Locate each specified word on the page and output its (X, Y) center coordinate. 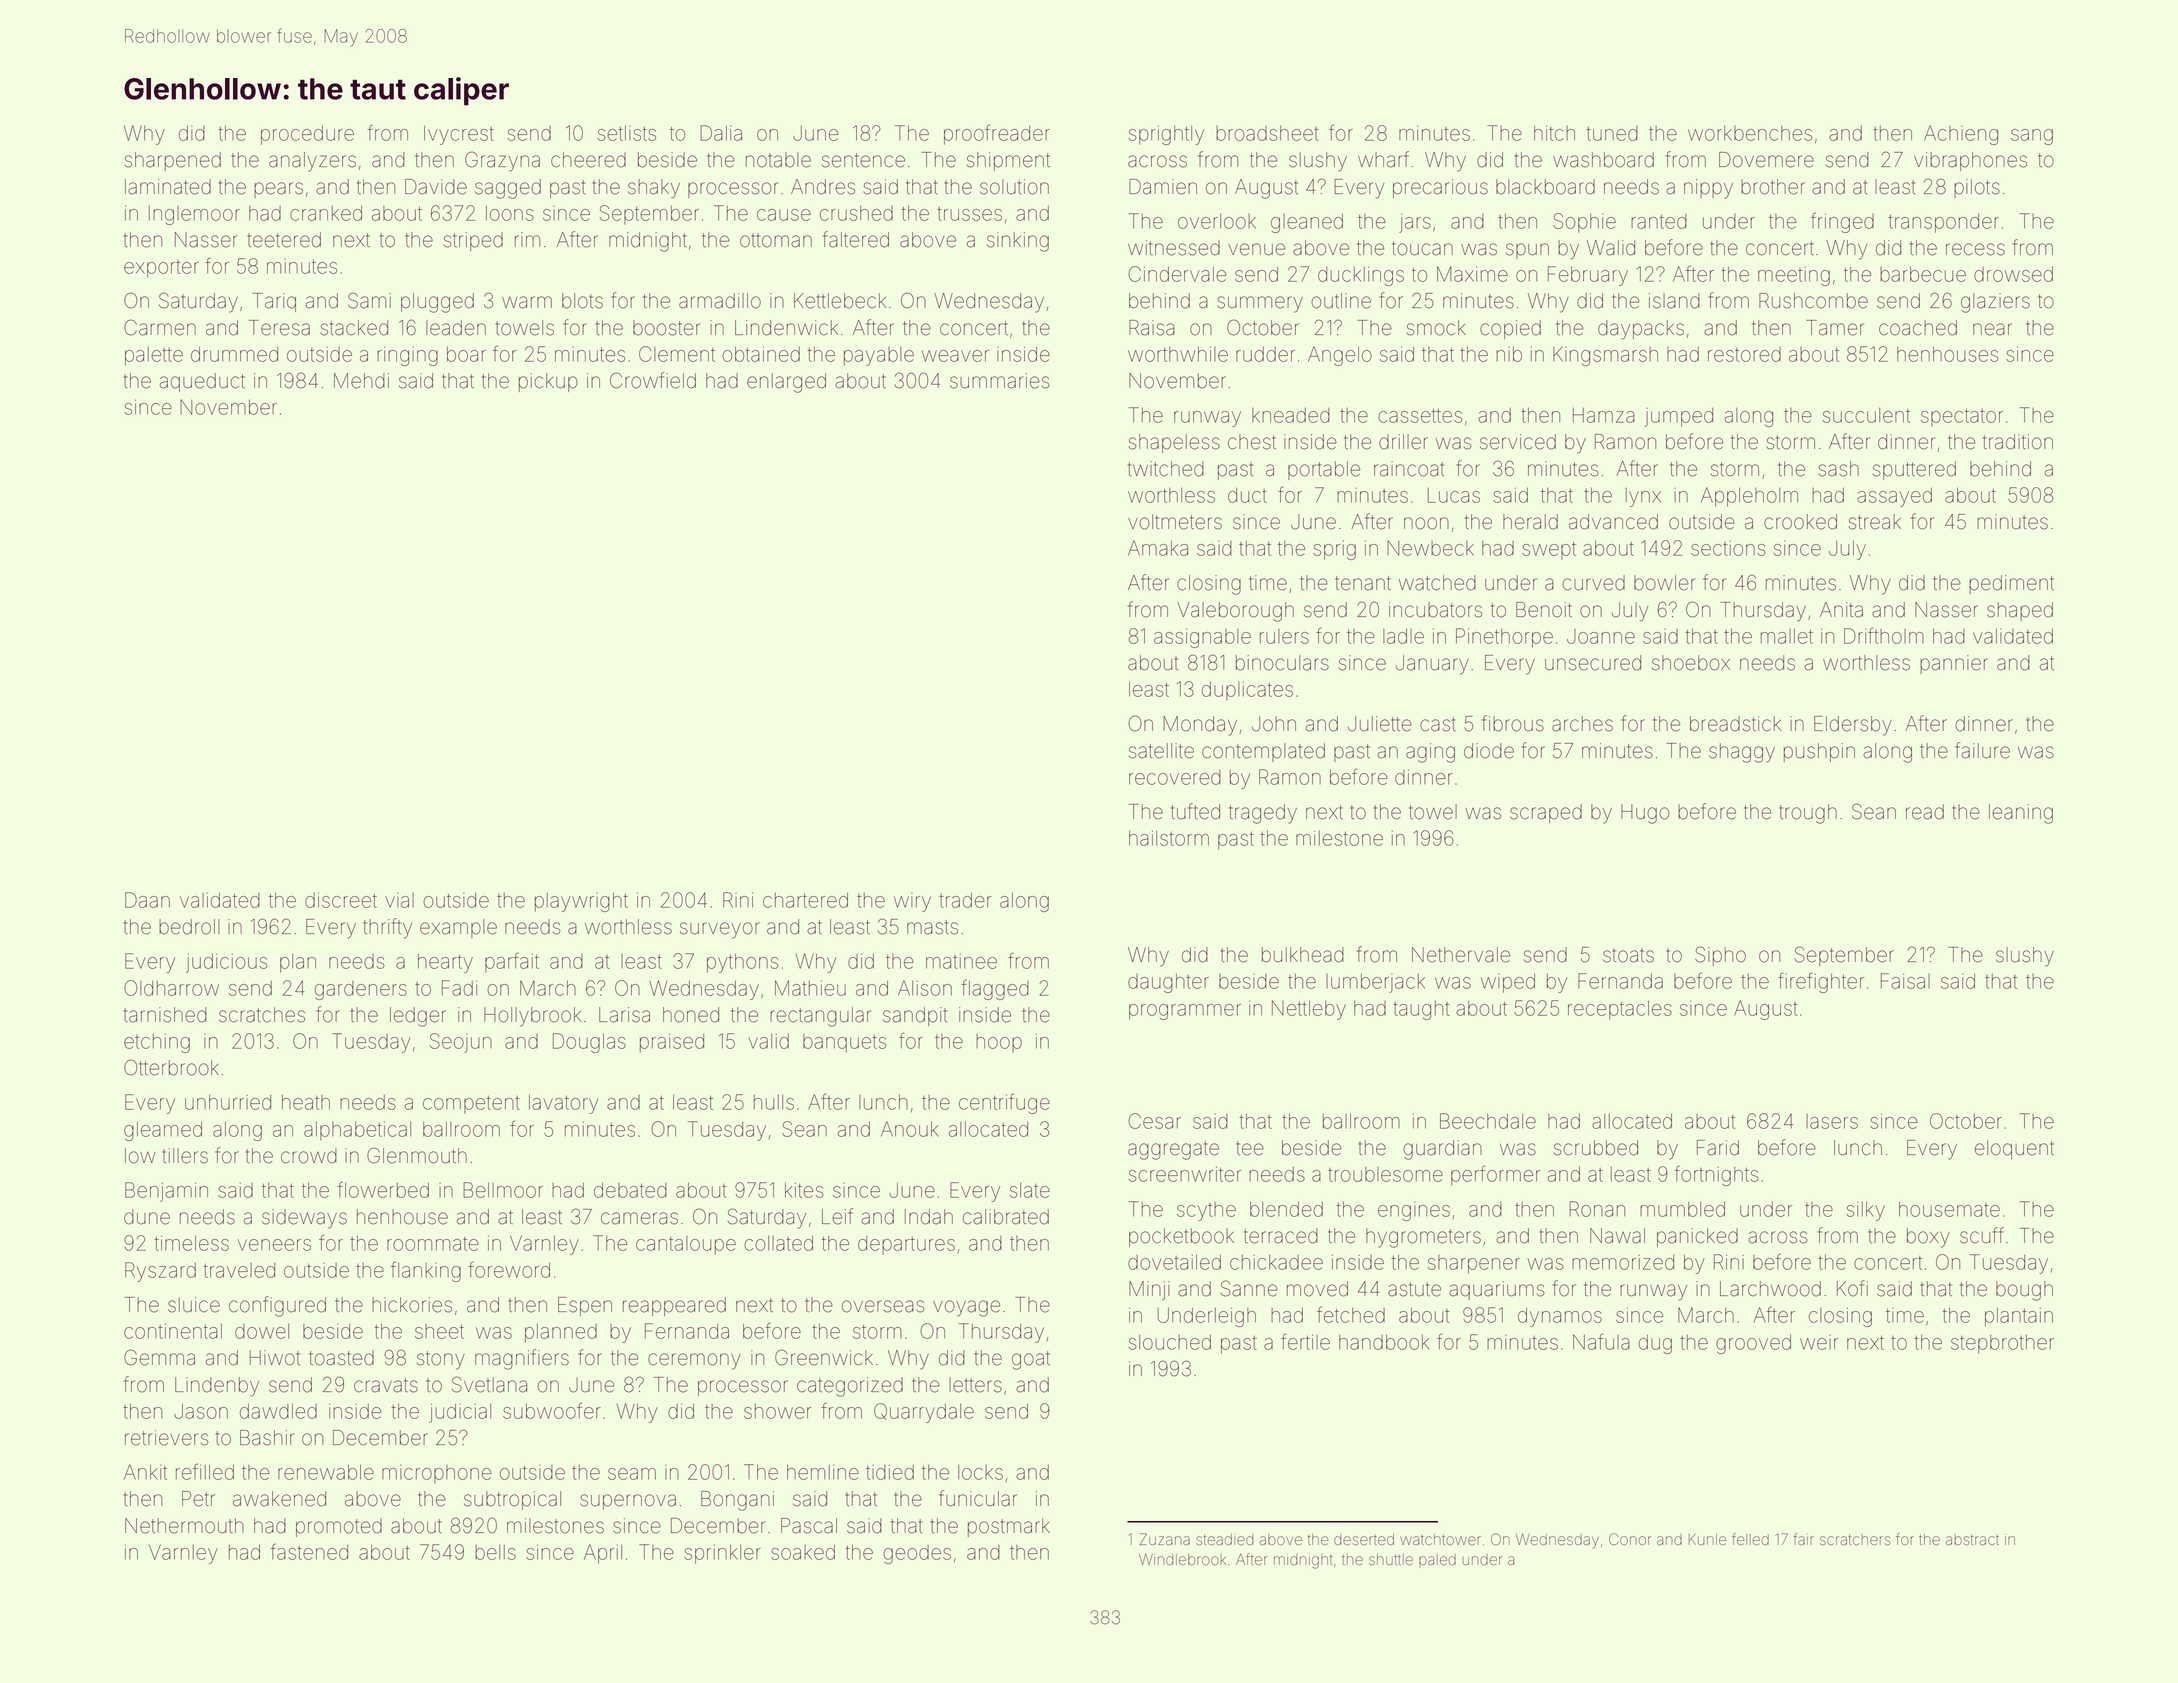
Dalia (721, 133)
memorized (1623, 1262)
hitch (1554, 133)
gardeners (361, 990)
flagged (995, 990)
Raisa (1152, 328)
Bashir (267, 1438)
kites (804, 1190)
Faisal (1905, 981)
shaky (654, 189)
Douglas (589, 1043)
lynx (1643, 497)
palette (154, 356)
